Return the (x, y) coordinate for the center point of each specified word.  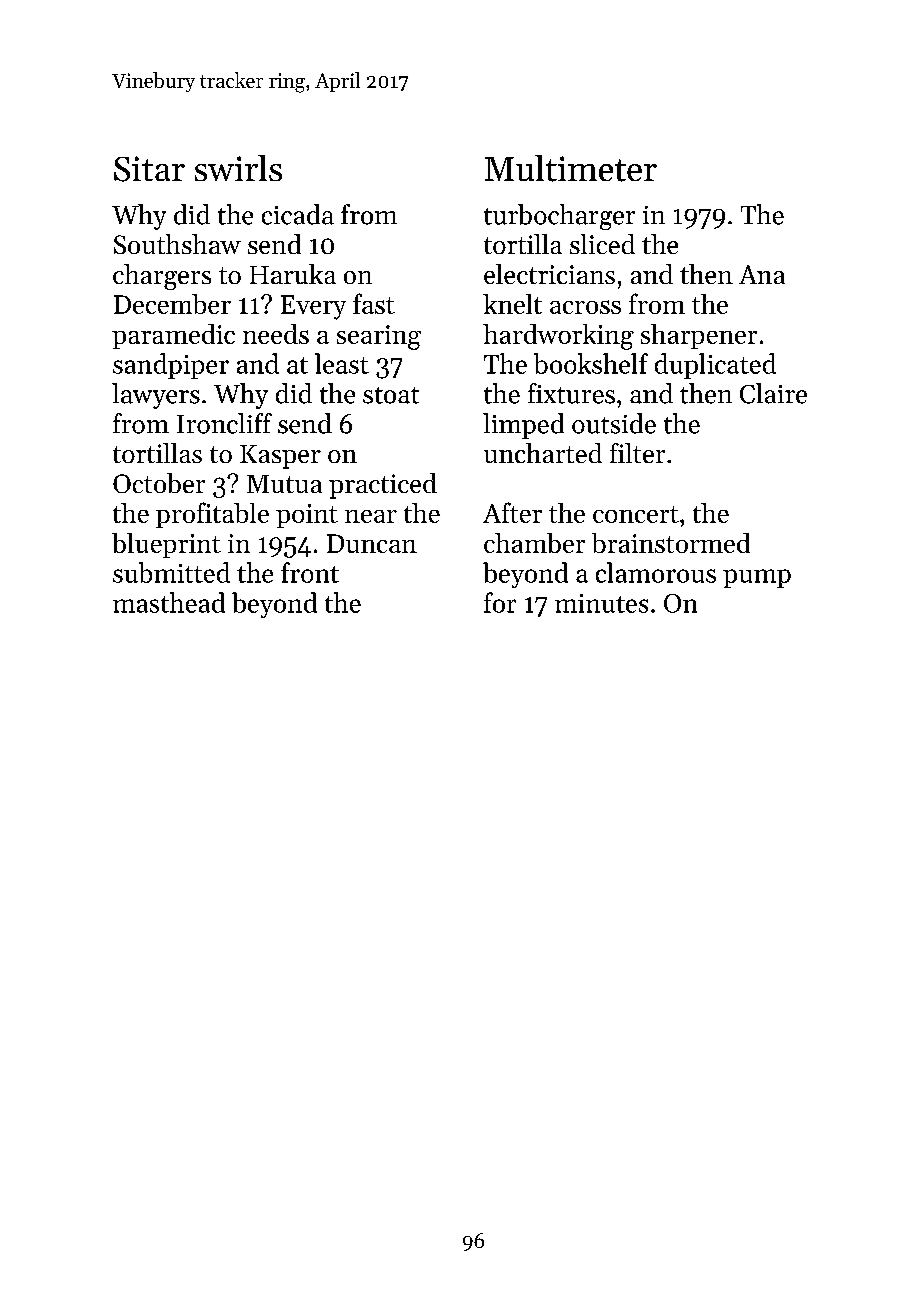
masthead (169, 602)
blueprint (166, 545)
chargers (162, 277)
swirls (238, 168)
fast (374, 303)
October (159, 483)
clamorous (656, 572)
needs (276, 334)
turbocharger (559, 217)
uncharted (543, 453)
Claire (773, 393)
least (342, 363)
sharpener (699, 336)
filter (637, 453)
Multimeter (571, 168)
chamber (534, 543)
